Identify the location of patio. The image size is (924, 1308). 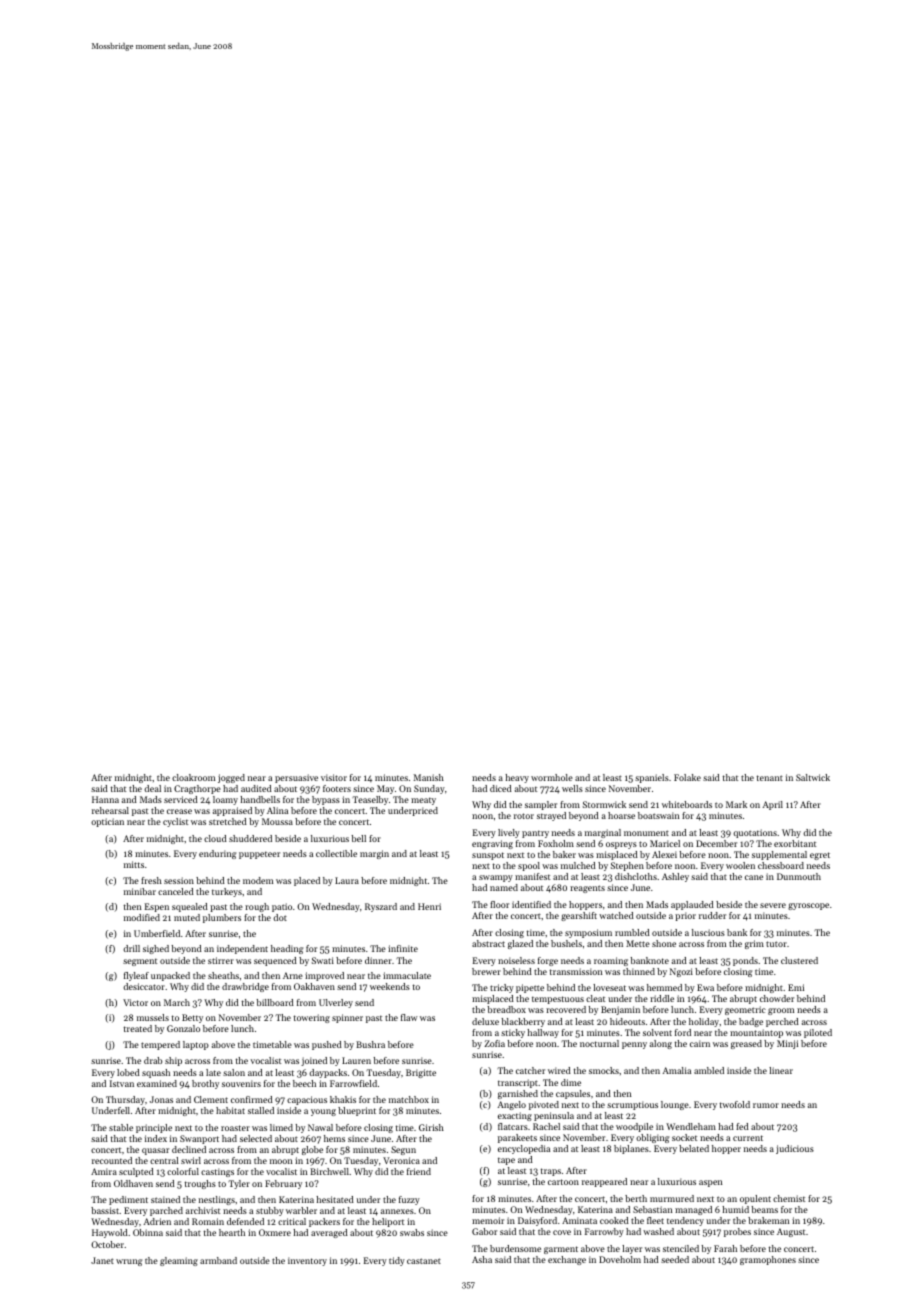
(282, 907).
